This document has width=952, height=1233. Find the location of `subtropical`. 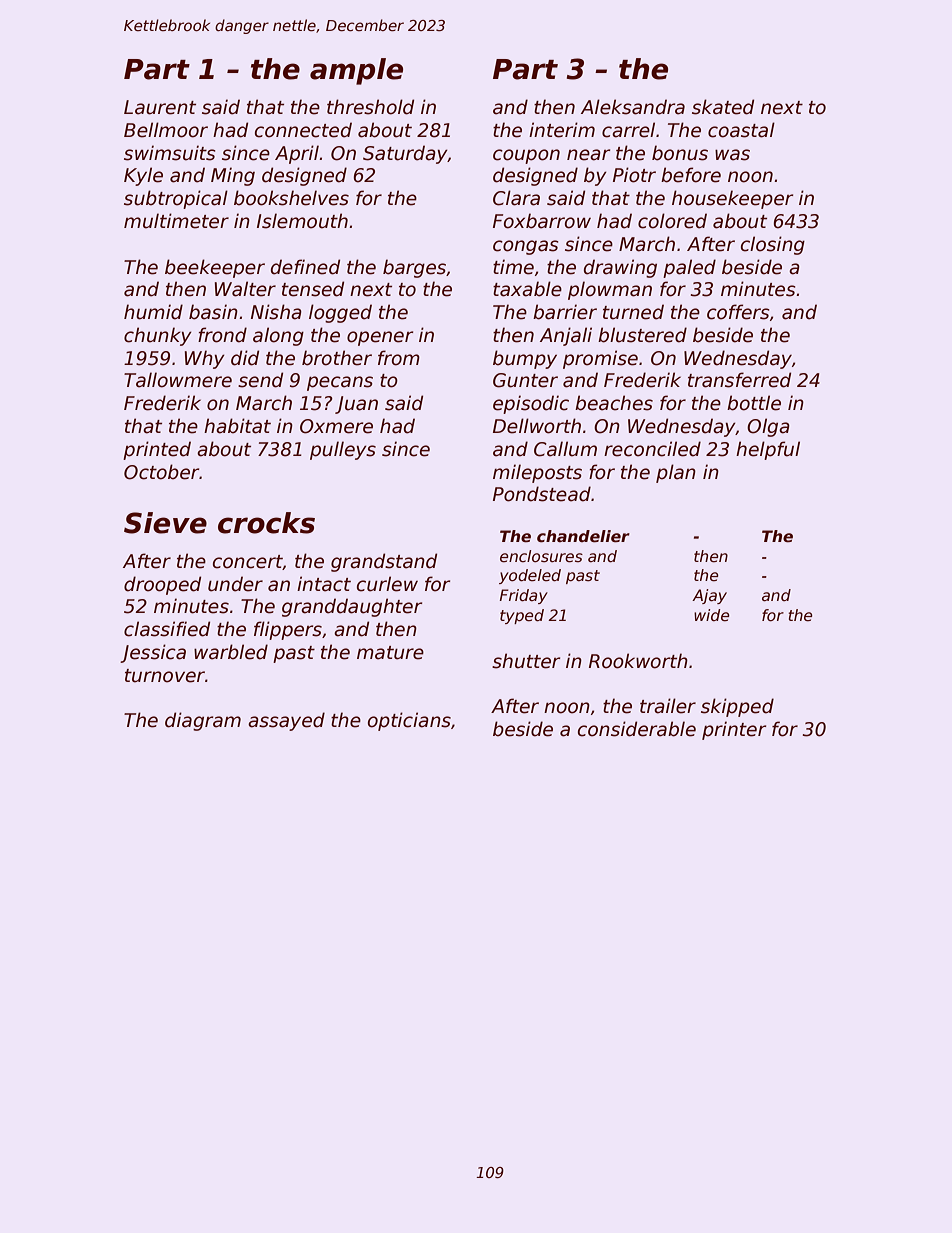

subtropical is located at coordinates (176, 199).
